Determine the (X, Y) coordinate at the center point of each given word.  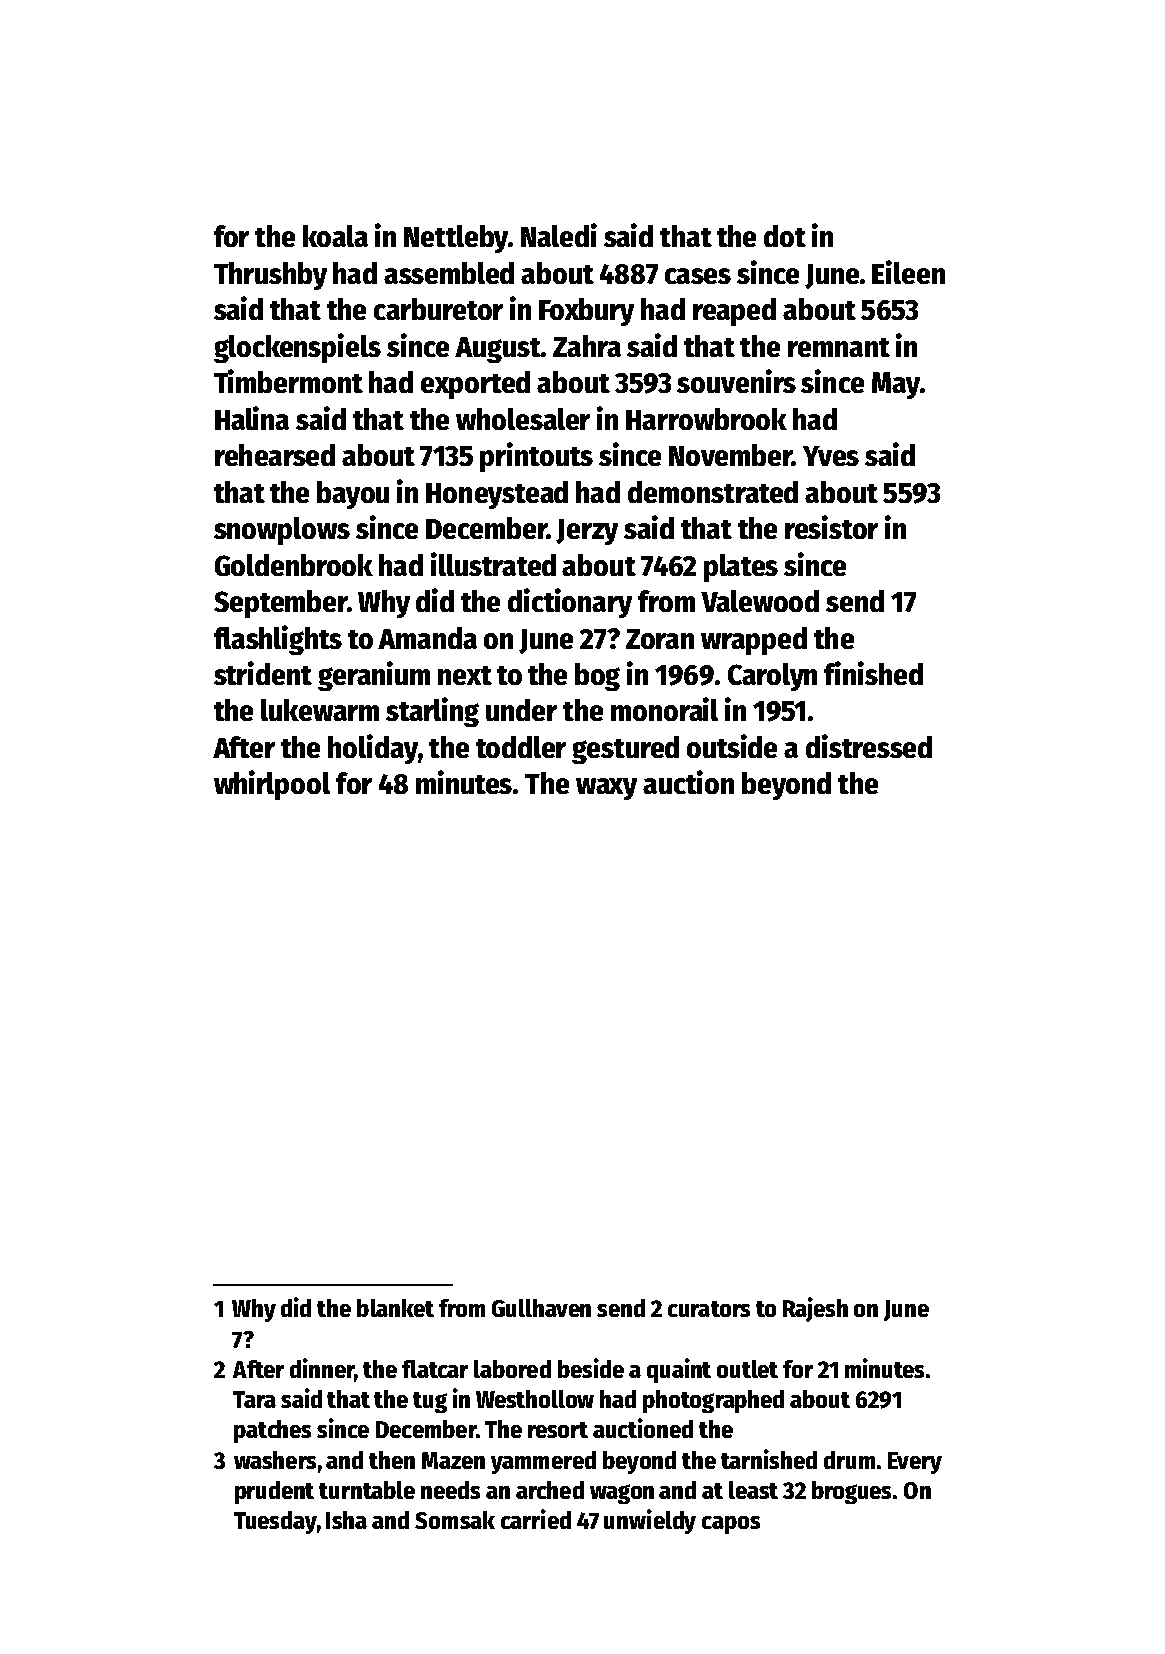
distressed (869, 746)
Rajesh (815, 1309)
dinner (322, 1369)
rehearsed (275, 455)
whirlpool (272, 785)
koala (335, 236)
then (392, 1460)
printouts (536, 457)
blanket (395, 1308)
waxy (606, 789)
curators (709, 1309)
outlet (747, 1369)
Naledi (559, 235)
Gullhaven (541, 1308)
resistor (831, 527)
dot (785, 236)
